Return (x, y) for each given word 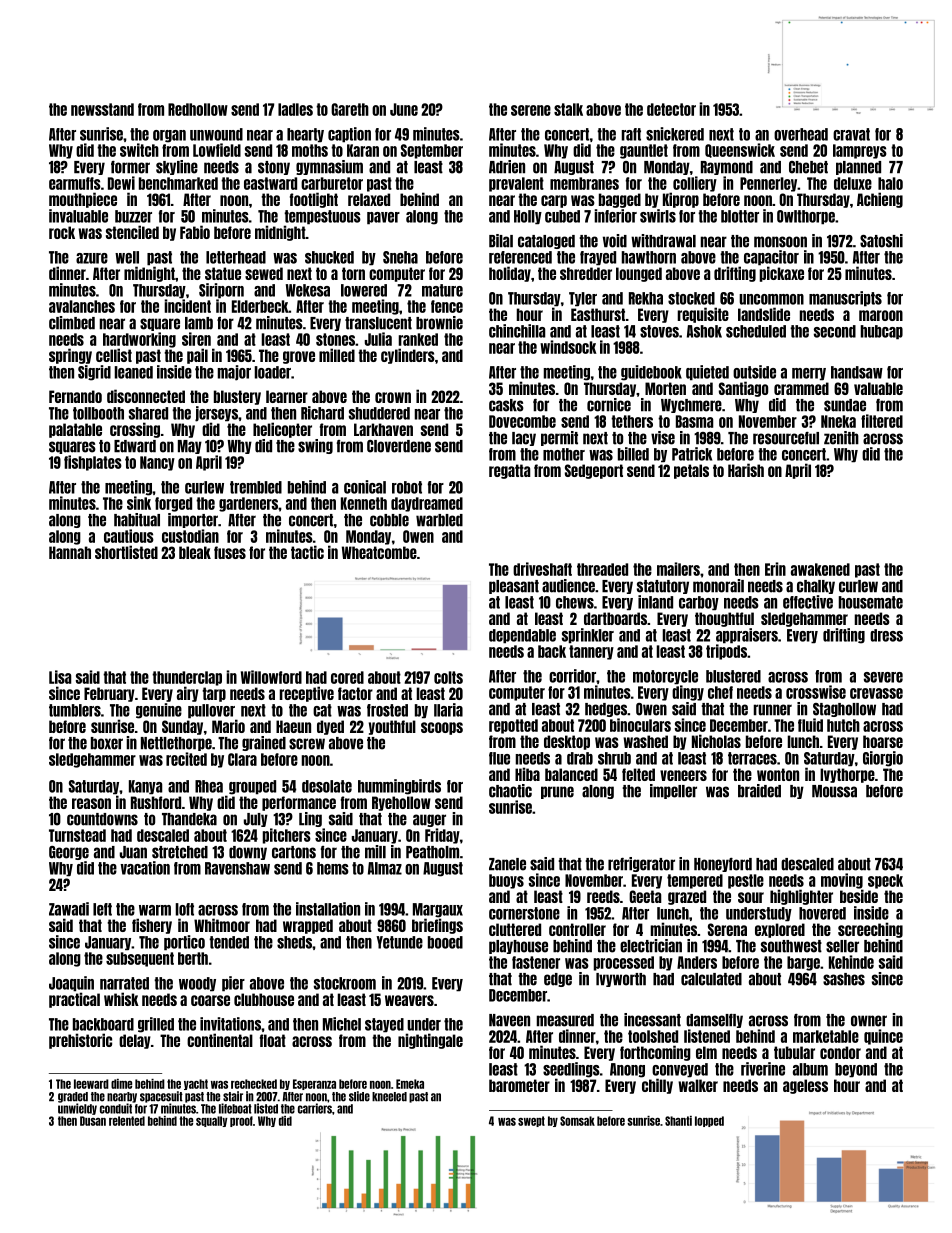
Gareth (350, 109)
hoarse (883, 741)
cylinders (408, 356)
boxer (107, 743)
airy (188, 694)
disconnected (146, 396)
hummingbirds (399, 787)
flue (499, 758)
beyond (856, 1070)
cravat (851, 134)
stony (274, 168)
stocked (691, 298)
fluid (810, 725)
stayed (384, 1025)
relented (127, 1121)
